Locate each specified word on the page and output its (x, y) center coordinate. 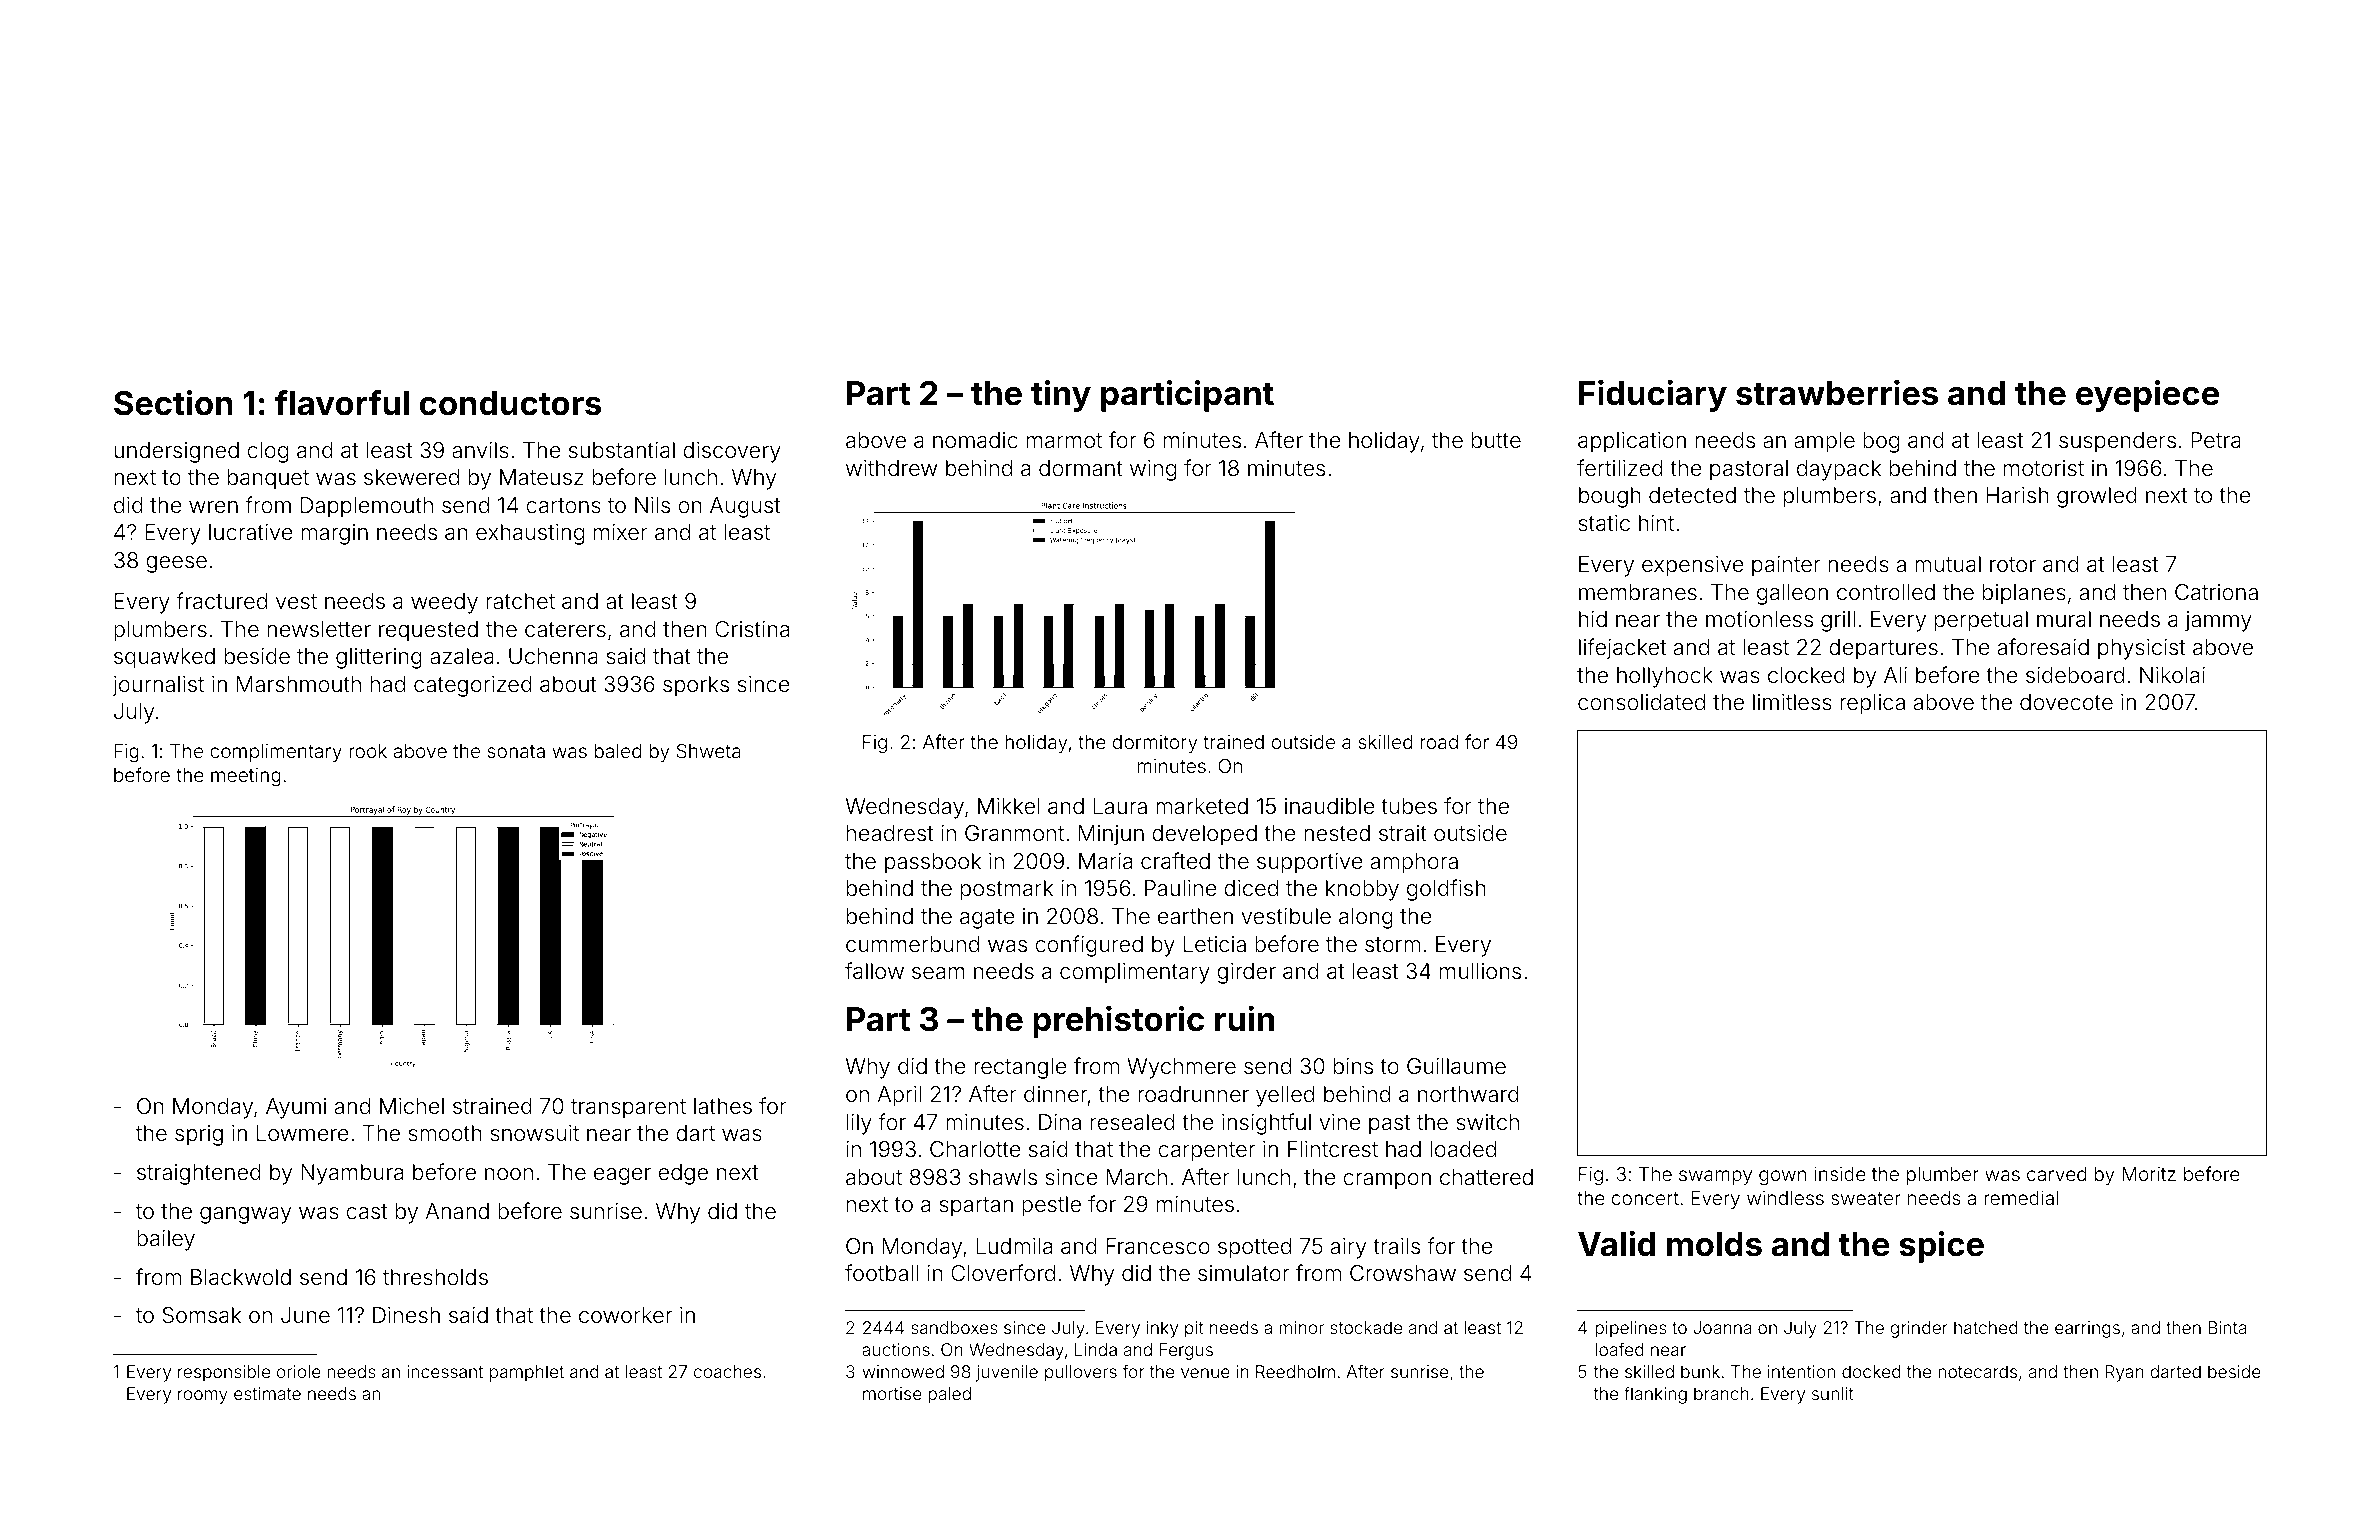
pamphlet (527, 1373)
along (1366, 918)
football (881, 1273)
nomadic (975, 440)
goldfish (1446, 890)
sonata (516, 751)
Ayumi (296, 1108)
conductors (510, 403)
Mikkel (1009, 806)
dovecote (2066, 702)
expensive (1693, 566)
